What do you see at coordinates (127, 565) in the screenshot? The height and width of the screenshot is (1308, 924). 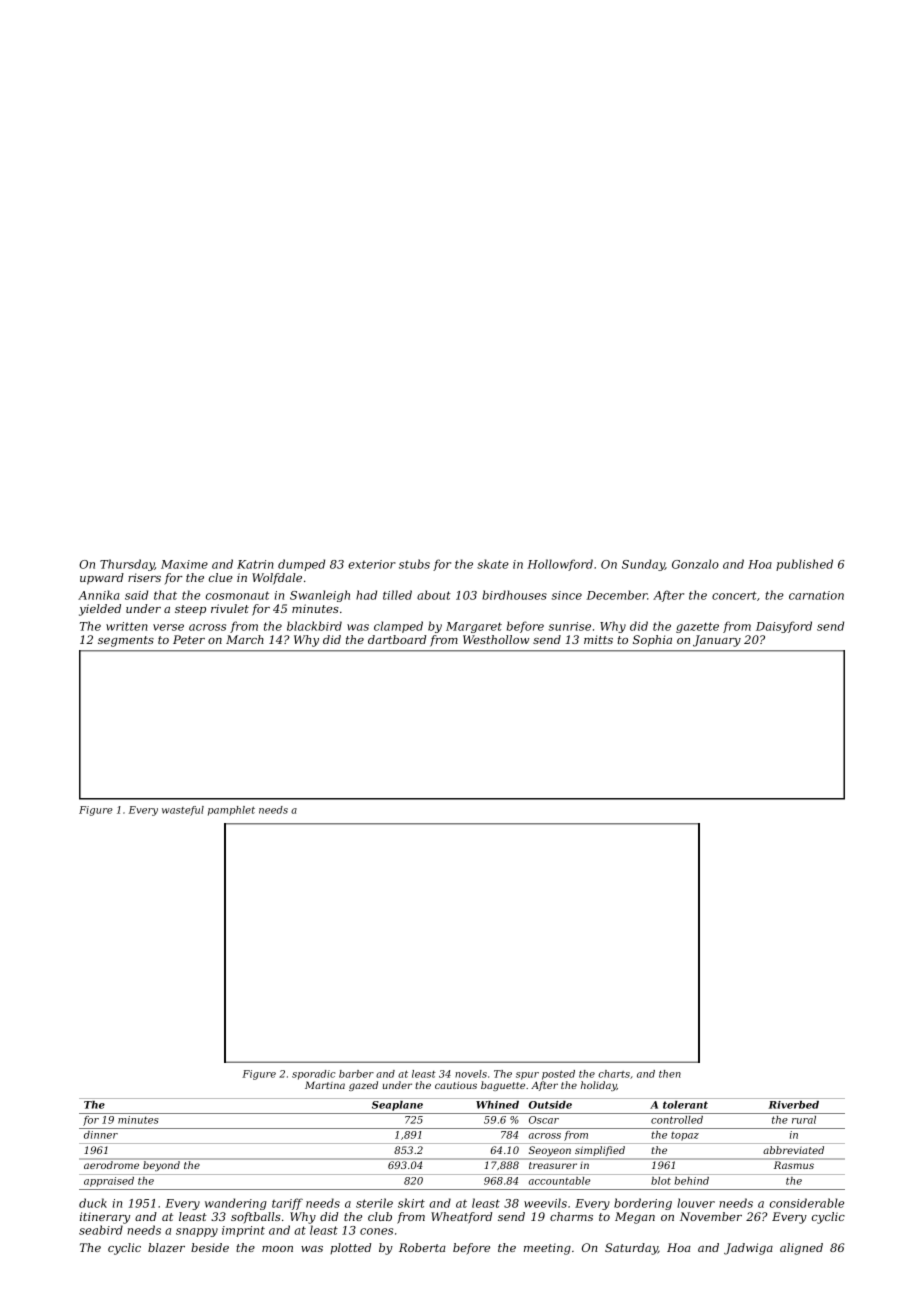 I see `Thursday` at bounding box center [127, 565].
